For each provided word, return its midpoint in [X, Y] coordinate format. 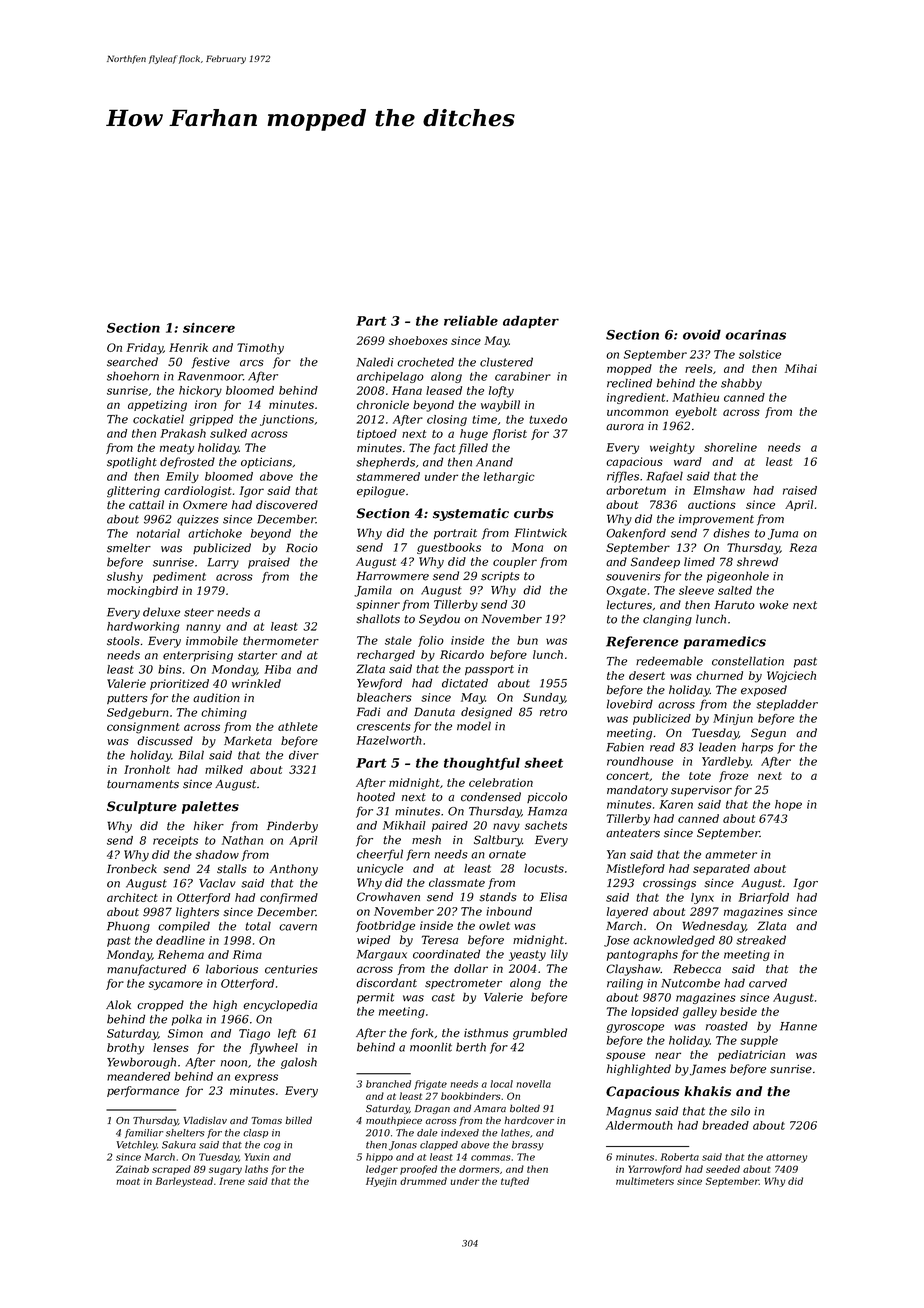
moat [128, 1181]
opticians [266, 462]
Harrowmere [392, 576]
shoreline [730, 447]
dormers [479, 1169]
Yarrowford [655, 1170]
